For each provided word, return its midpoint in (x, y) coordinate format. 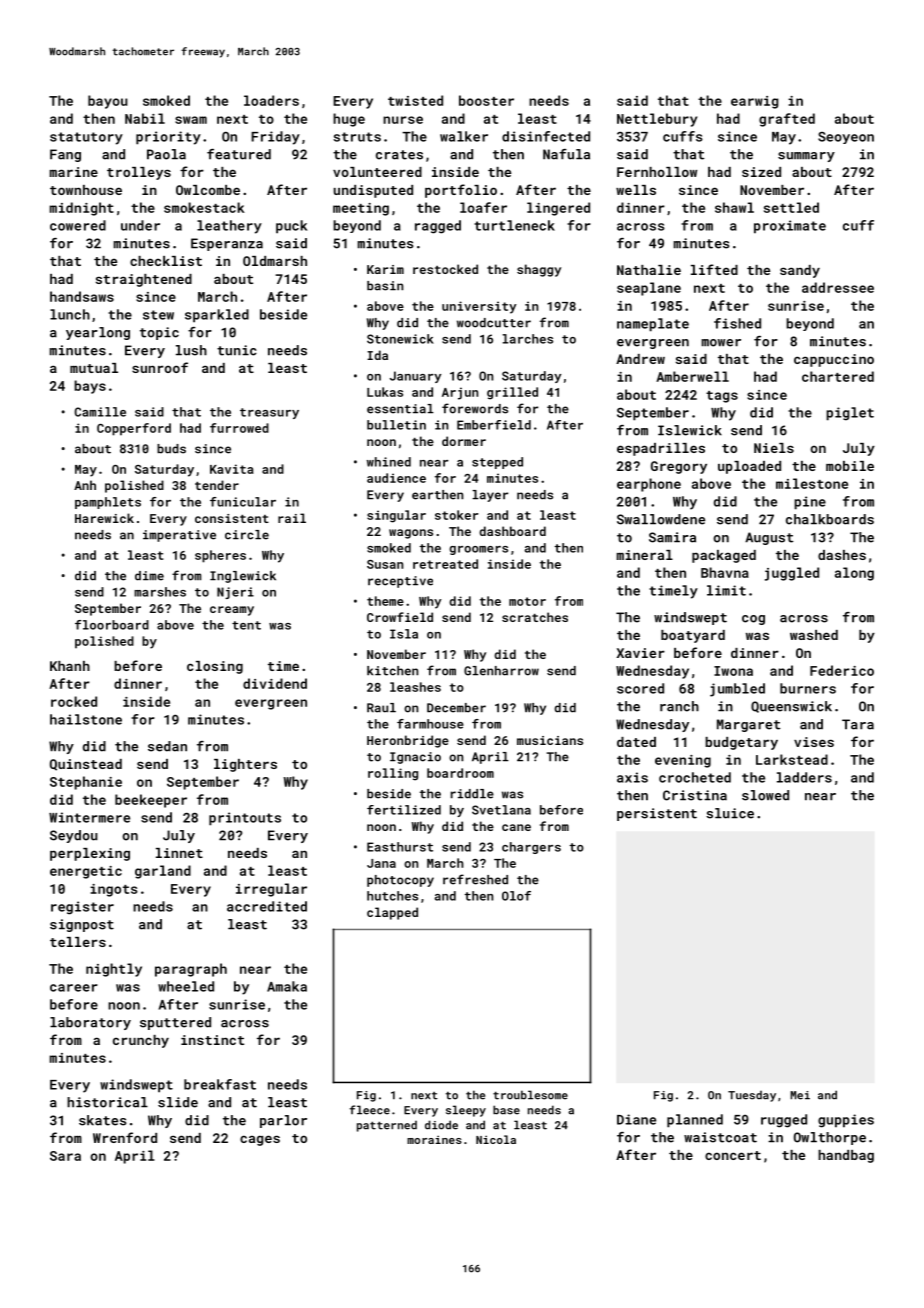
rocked (74, 701)
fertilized (404, 810)
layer (490, 496)
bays (90, 387)
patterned (387, 1126)
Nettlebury (657, 120)
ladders (804, 777)
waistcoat (720, 1137)
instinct (212, 1040)
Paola (166, 154)
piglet (850, 414)
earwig (755, 102)
